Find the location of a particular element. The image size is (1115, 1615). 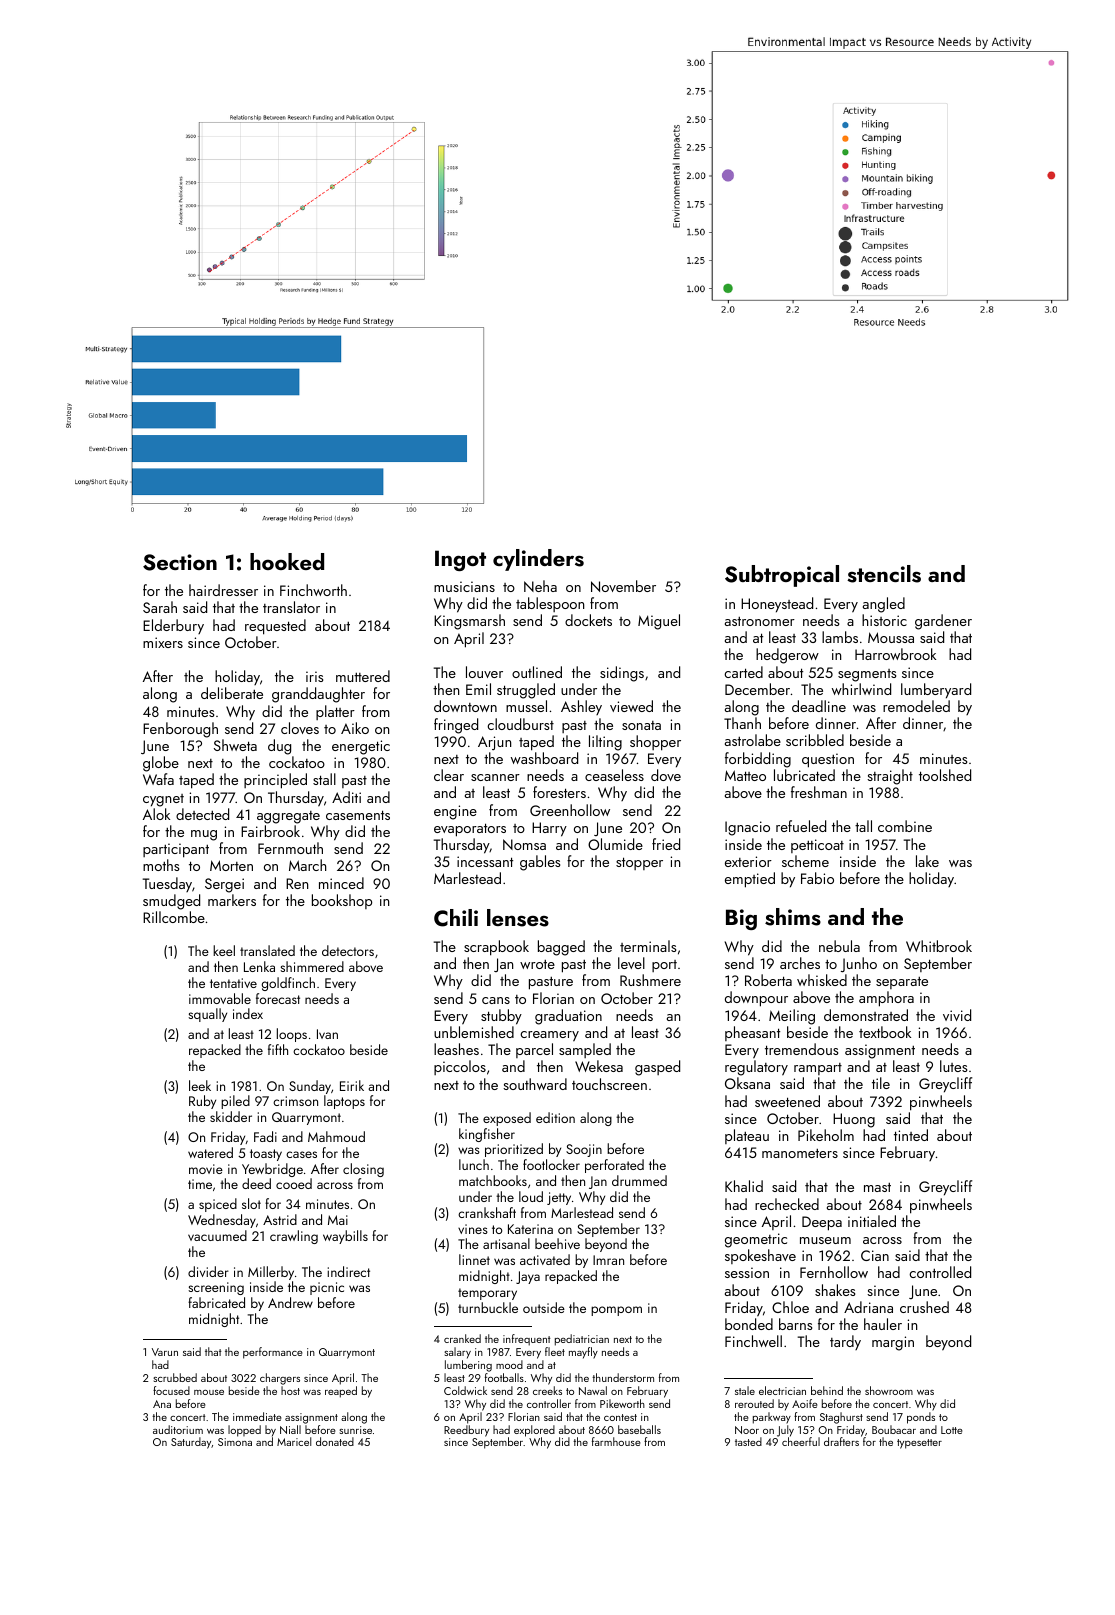

hooked is located at coordinates (287, 561).
